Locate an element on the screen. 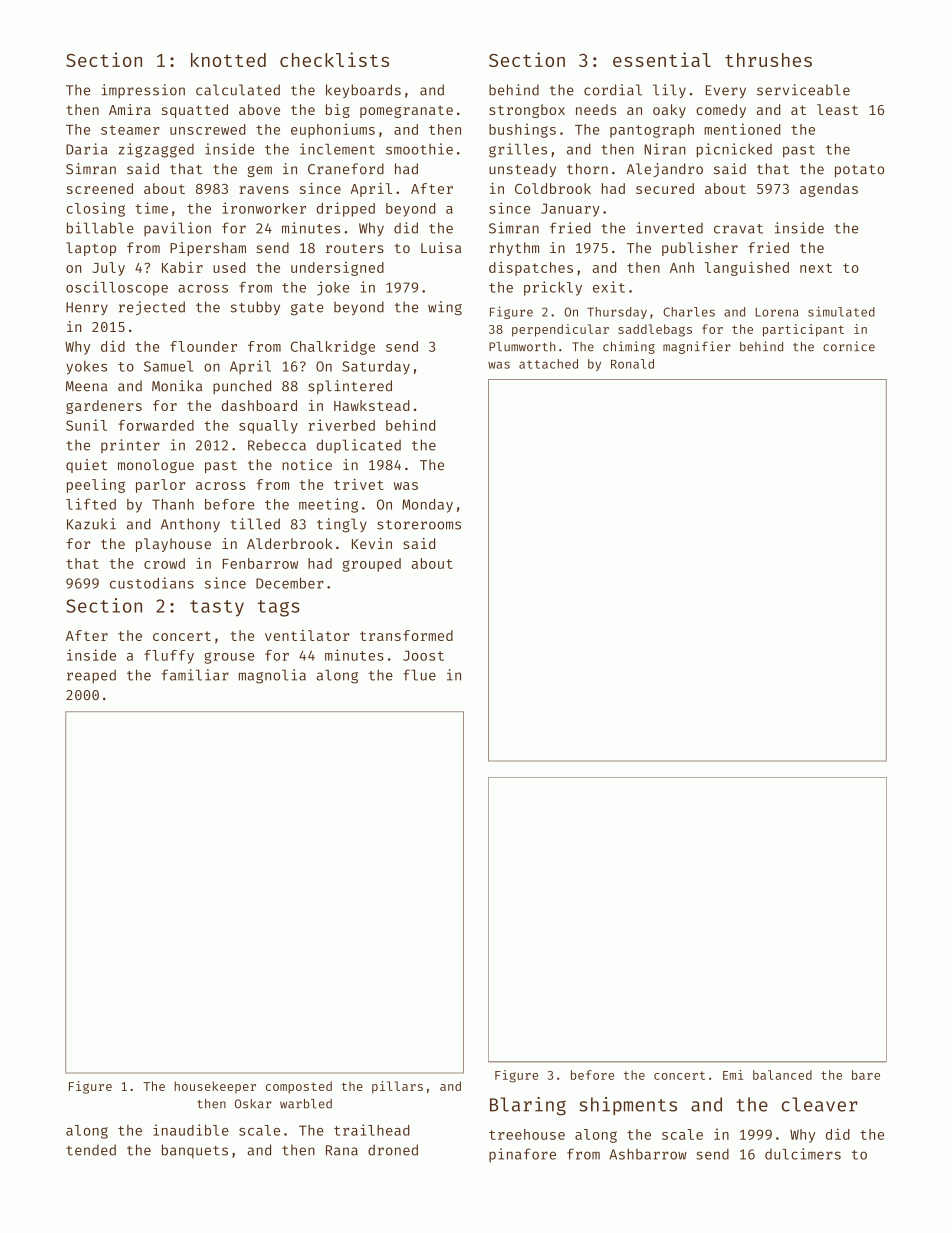 This screenshot has width=952, height=1233. ravens is located at coordinates (264, 190).
